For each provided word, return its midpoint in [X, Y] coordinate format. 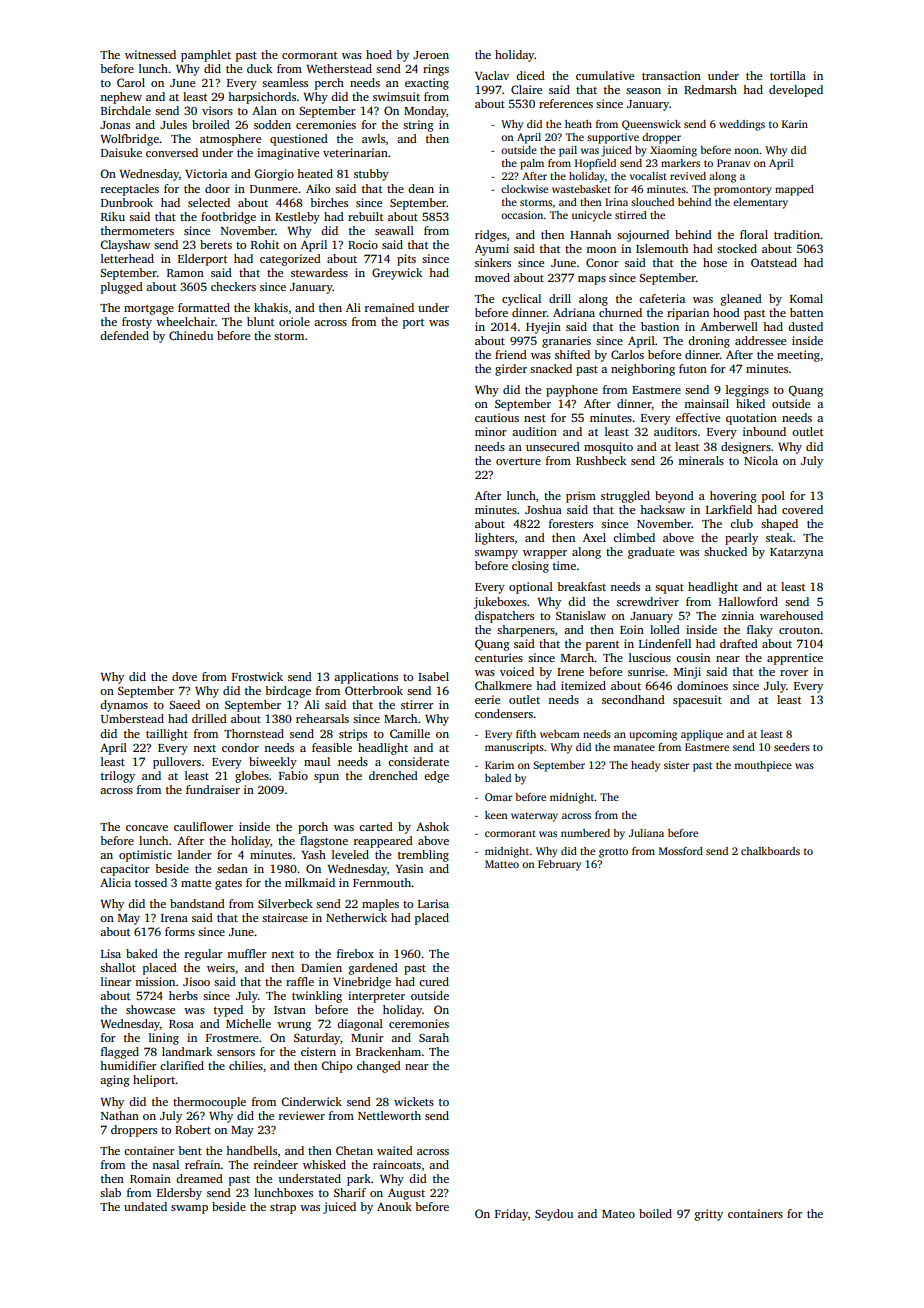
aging [115, 1081]
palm [532, 164]
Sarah [434, 1037]
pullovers [177, 763]
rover [794, 673]
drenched [393, 775]
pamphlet [206, 56]
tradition [797, 234]
